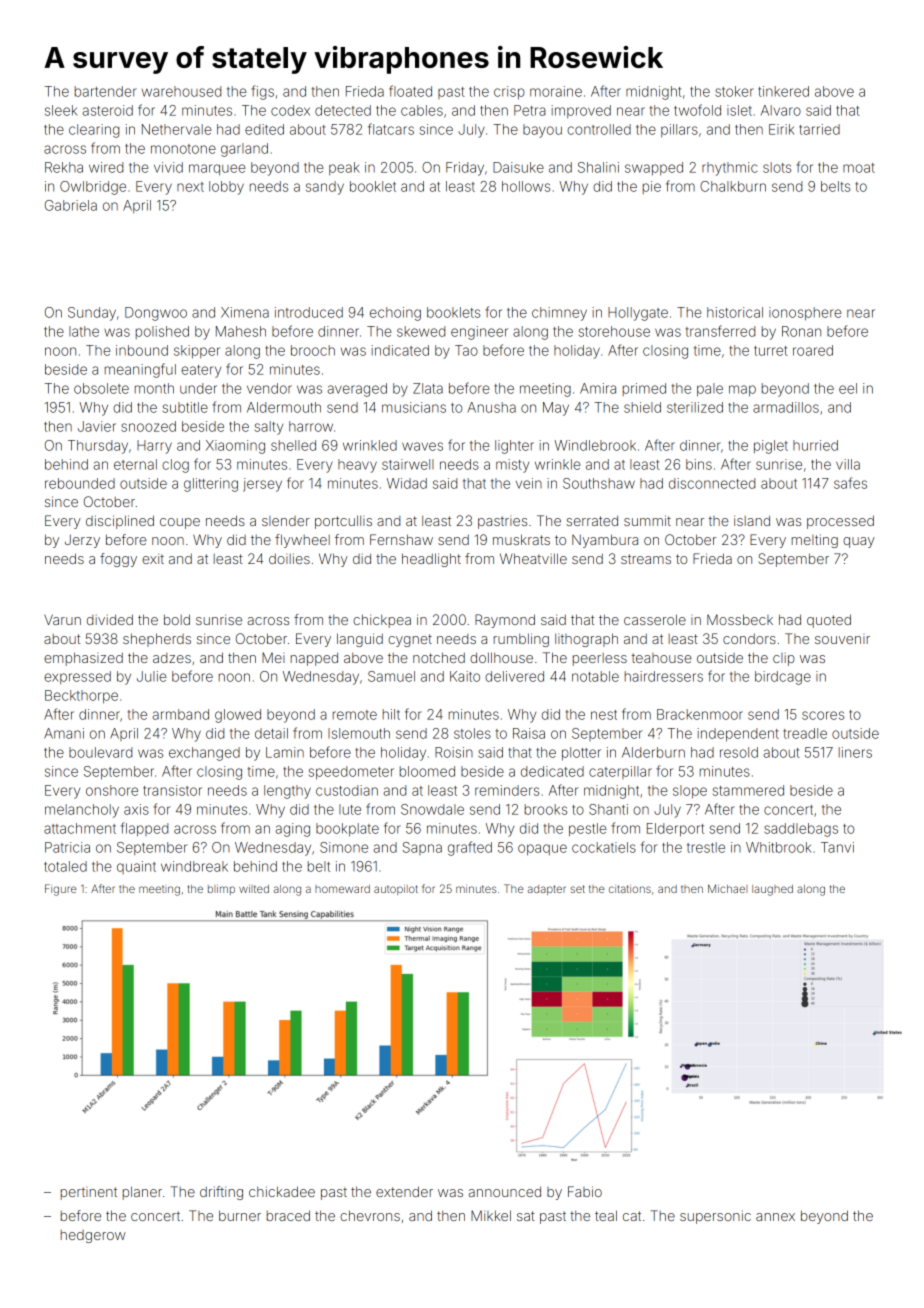 The image size is (924, 1308). Describe the element at coordinates (518, 167) in the document. I see `Daisuke` at that location.
